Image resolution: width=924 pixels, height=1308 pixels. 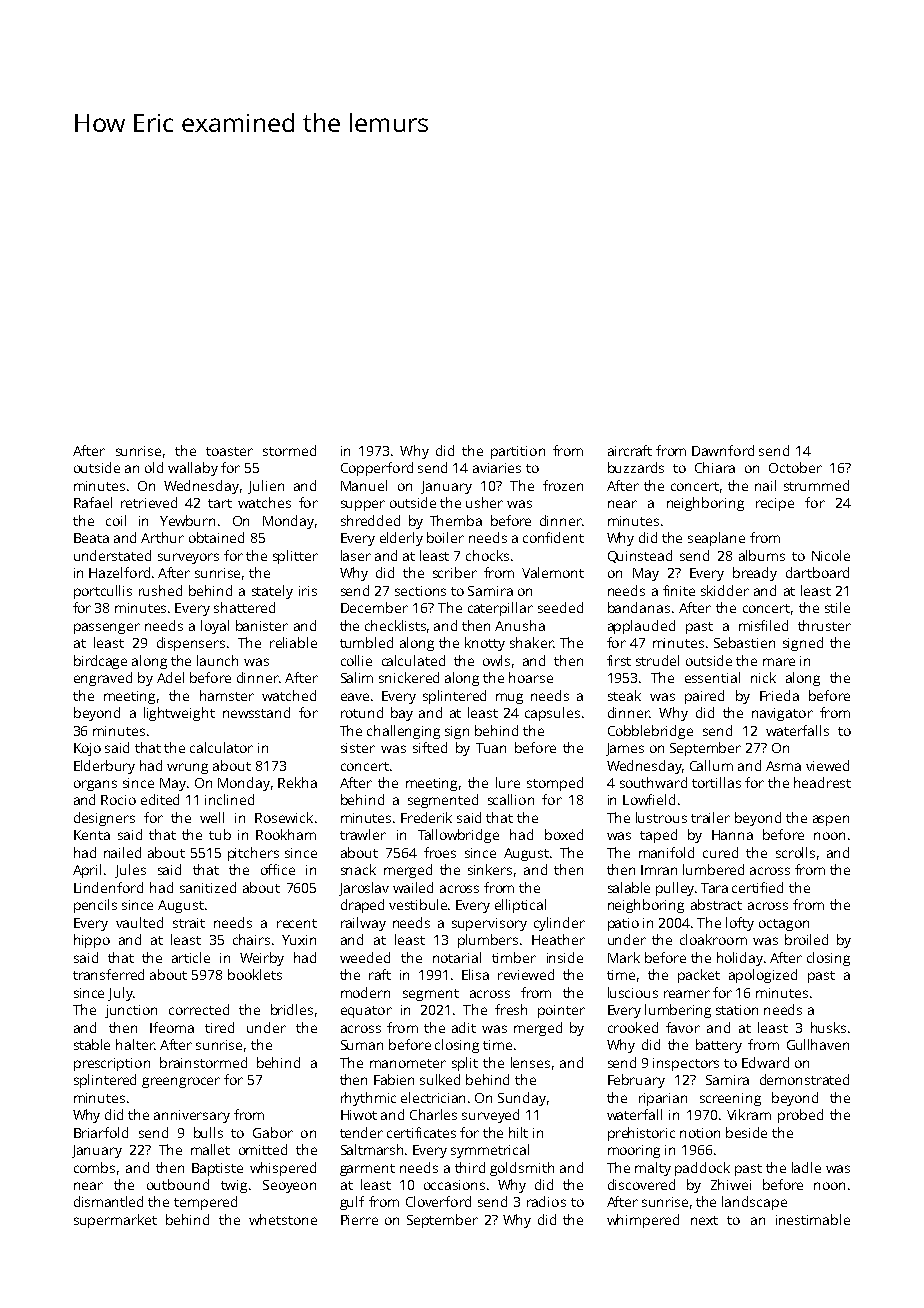 What do you see at coordinates (108, 1201) in the screenshot?
I see `dismantled` at bounding box center [108, 1201].
